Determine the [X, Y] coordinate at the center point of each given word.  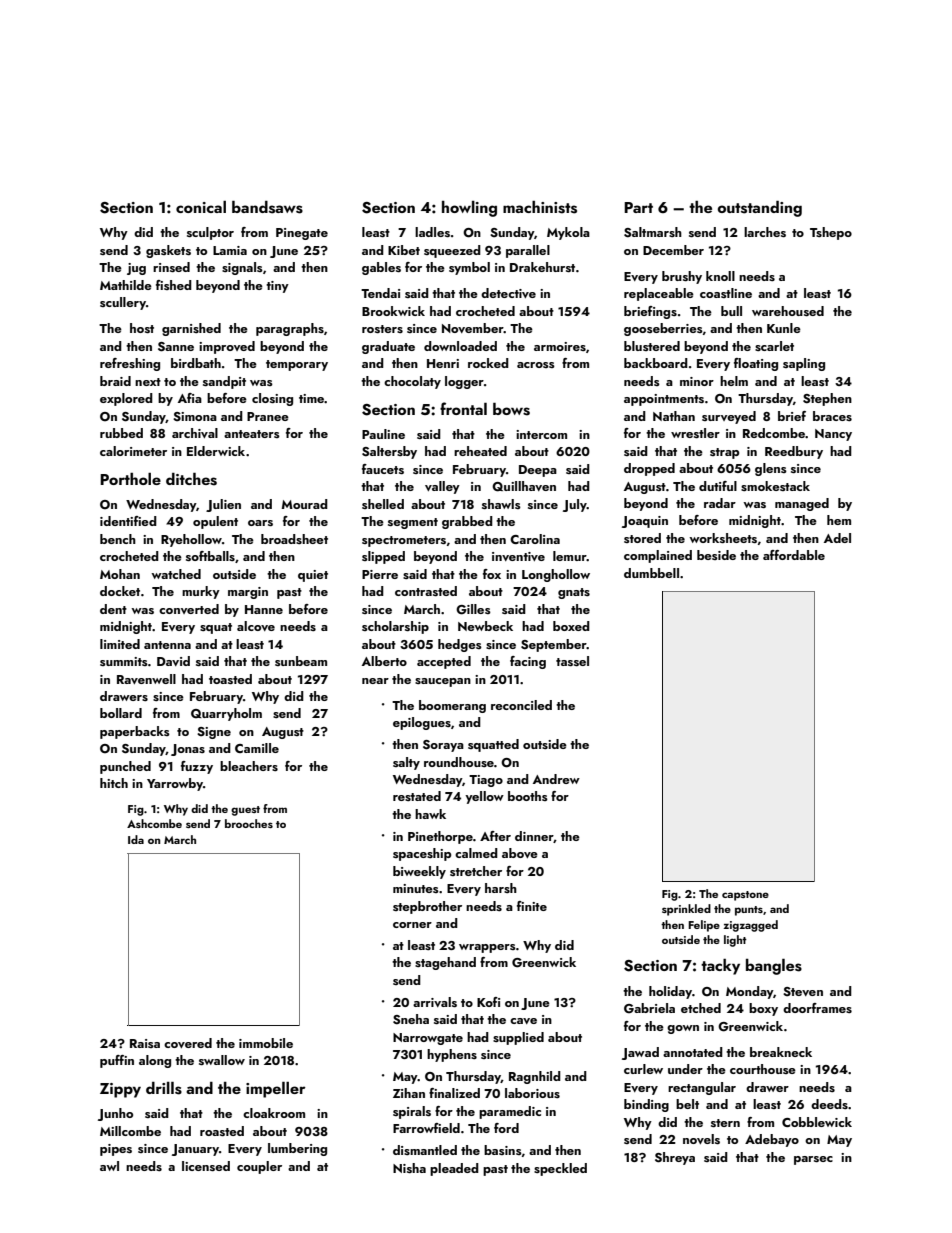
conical [201, 207]
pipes [116, 1150]
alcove [256, 626]
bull [731, 311]
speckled [560, 1169]
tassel [572, 661]
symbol [469, 268]
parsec [813, 1160]
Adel [837, 538]
